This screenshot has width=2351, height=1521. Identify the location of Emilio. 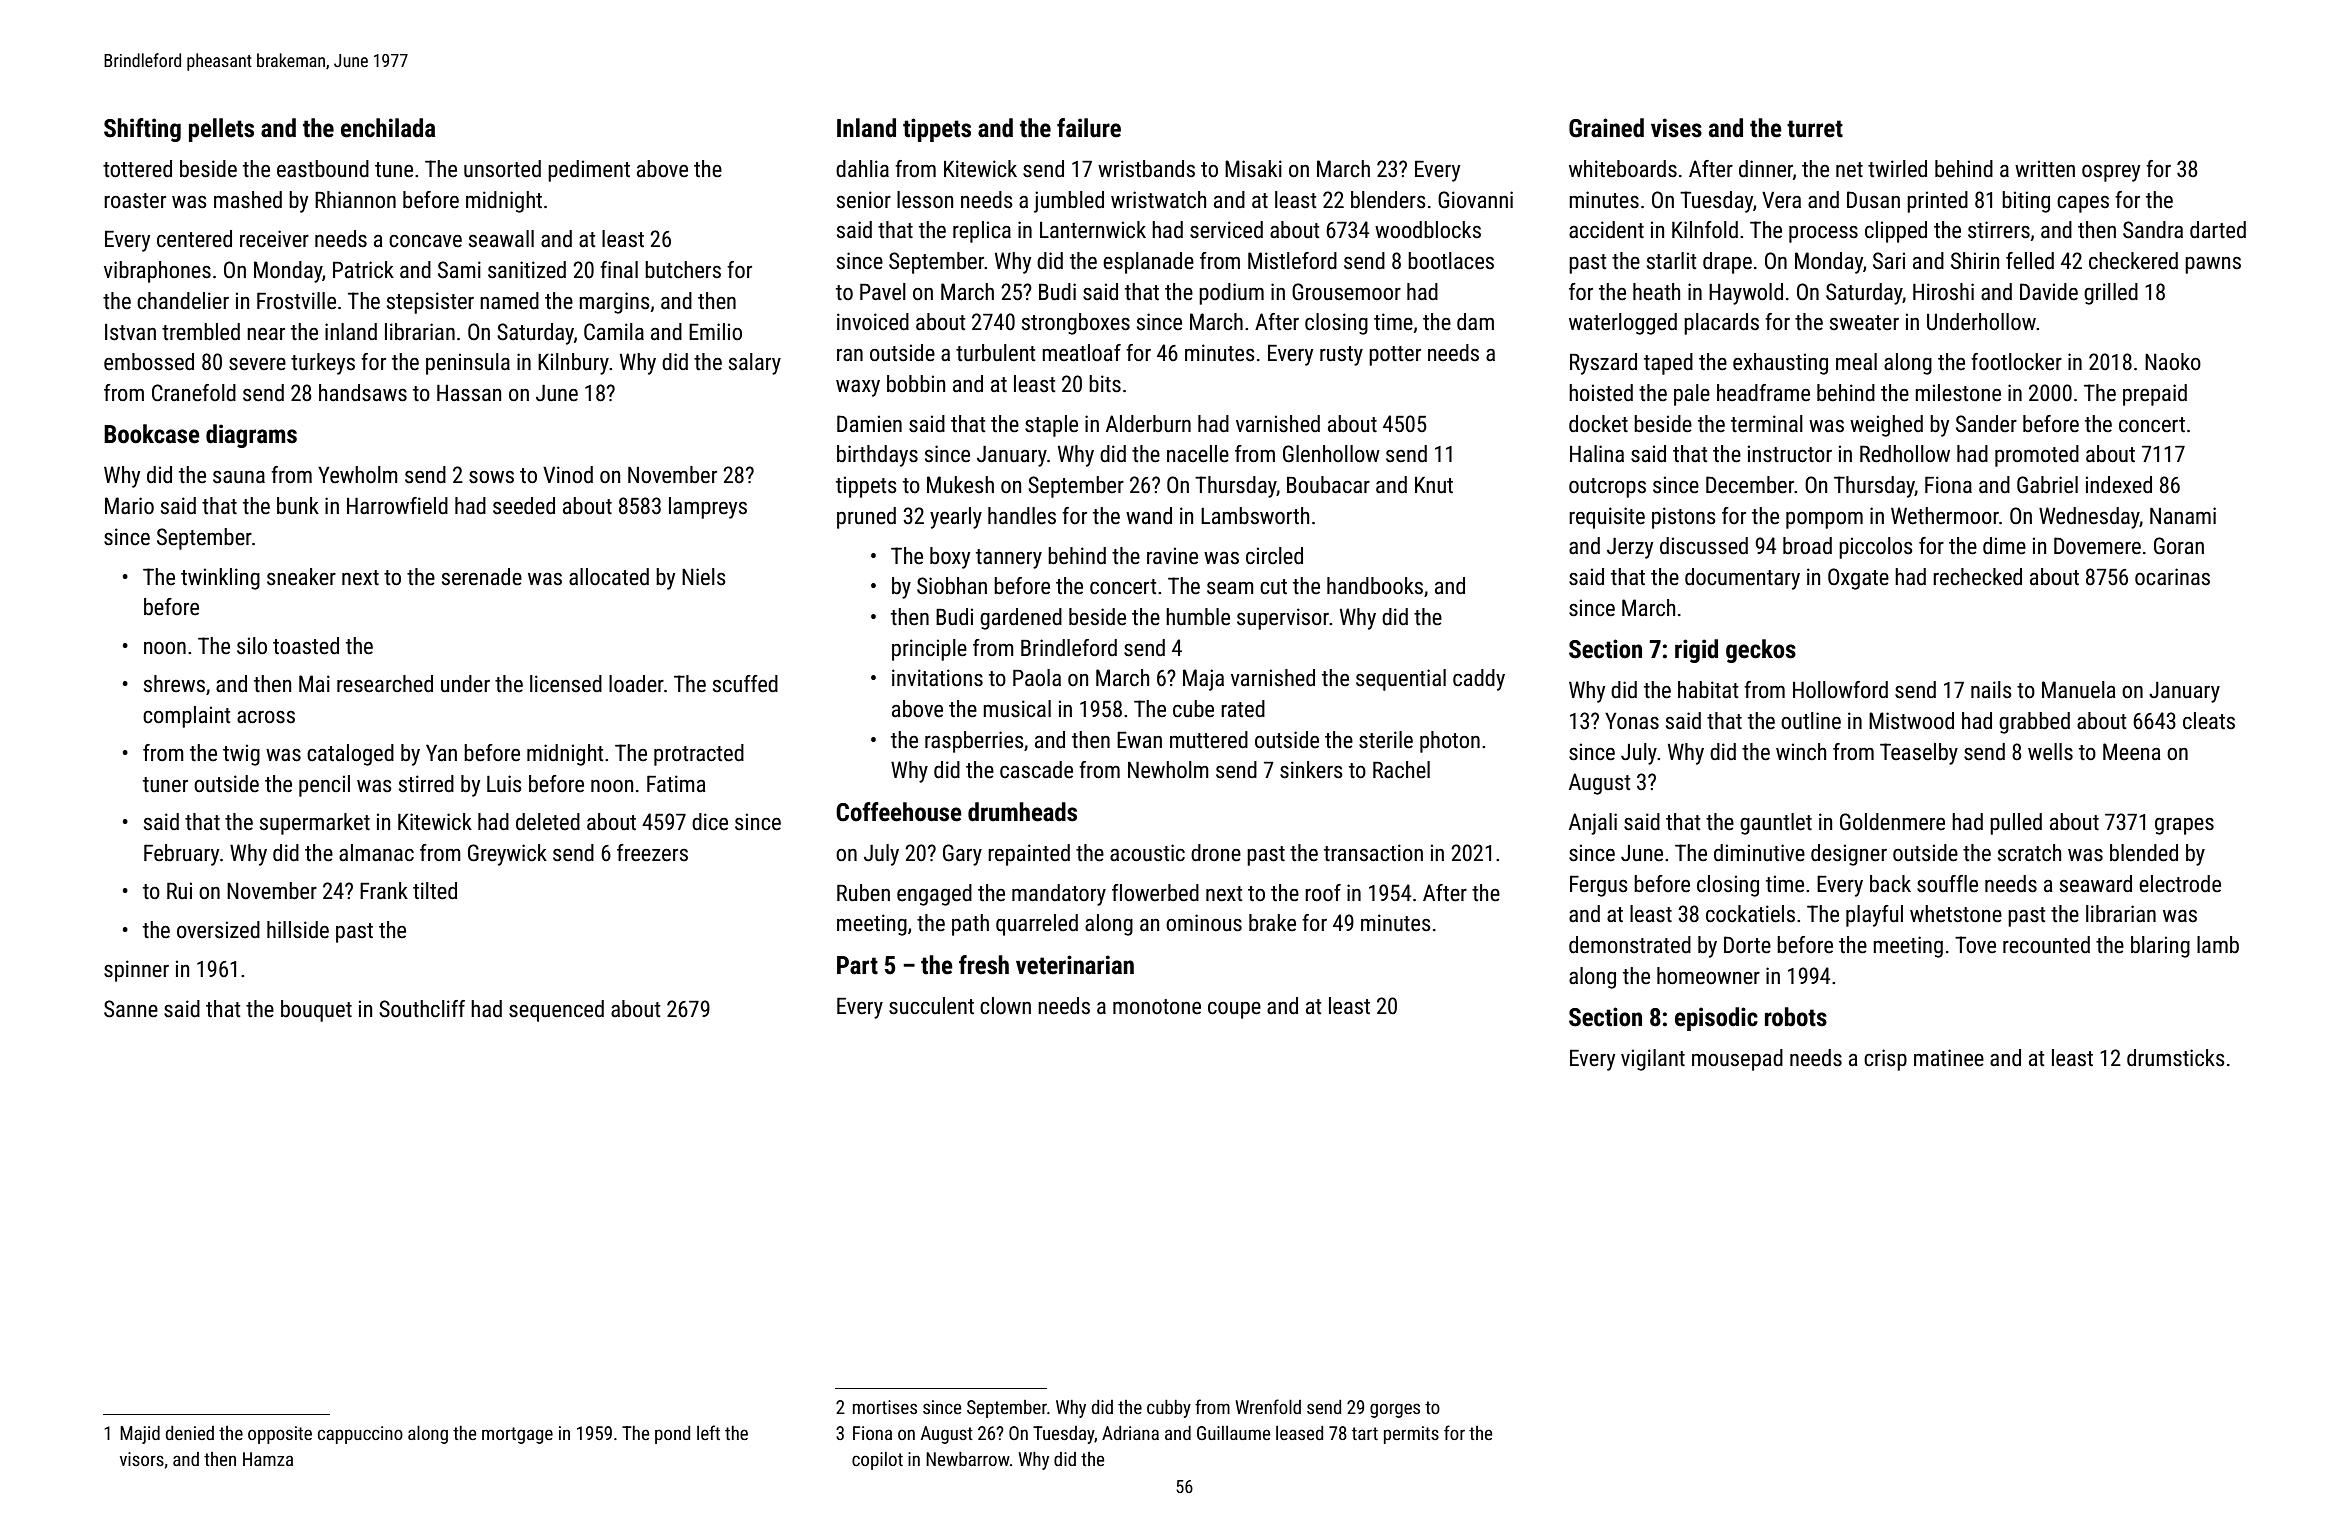
(715, 332).
